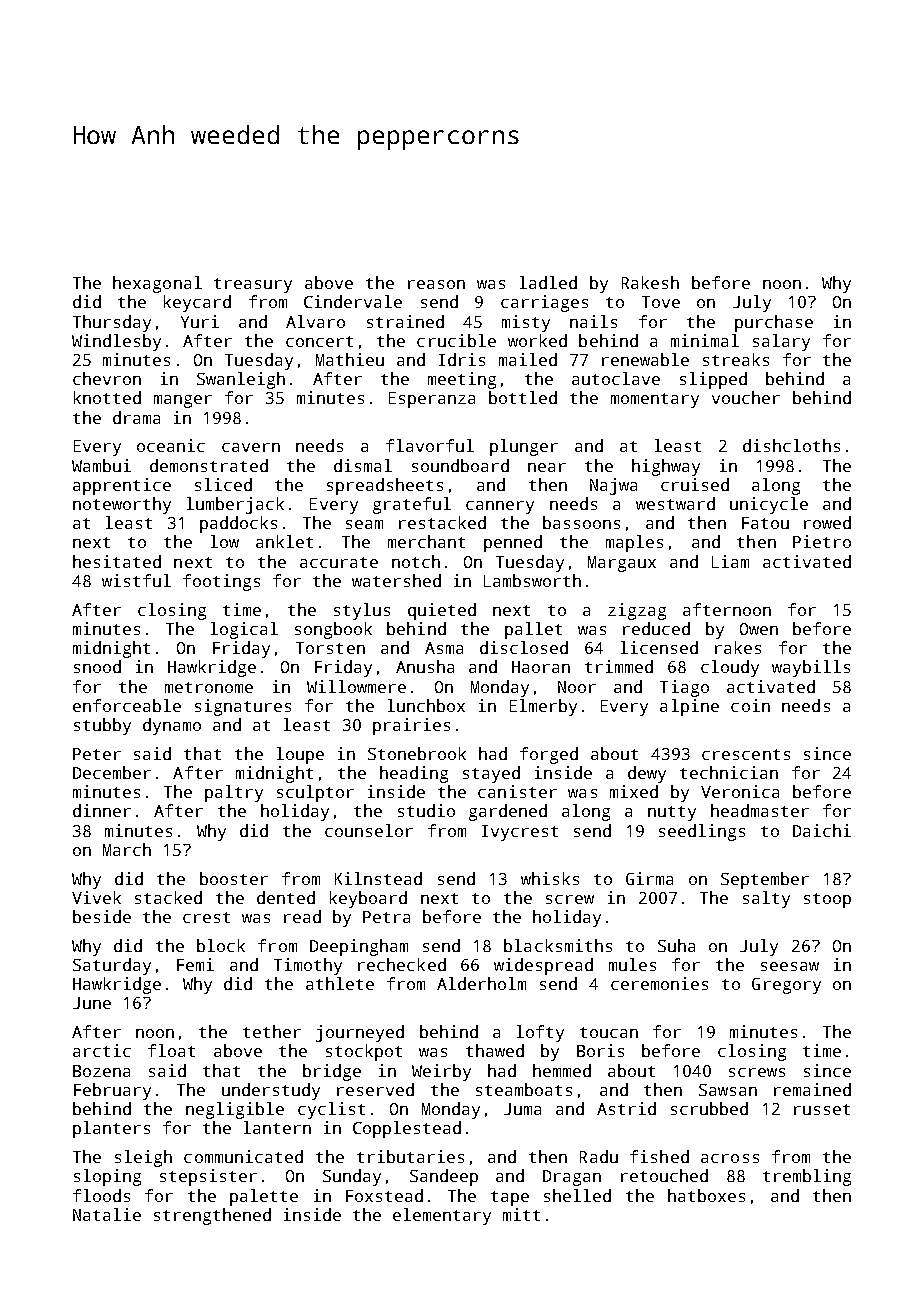 The image size is (924, 1308). Describe the element at coordinates (774, 323) in the image. I see `purchase` at that location.
